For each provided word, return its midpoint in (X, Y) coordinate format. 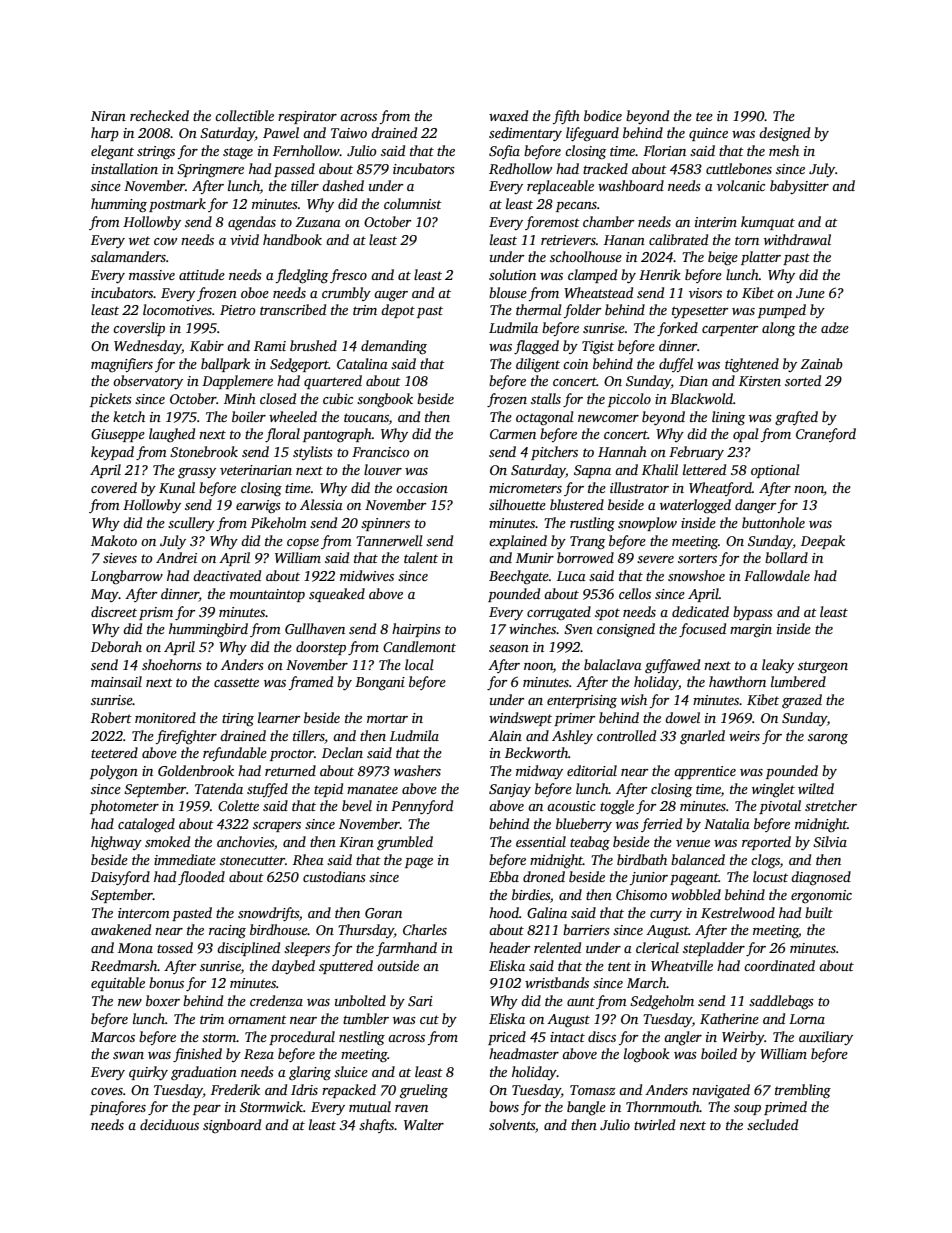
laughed (172, 435)
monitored (165, 717)
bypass (753, 613)
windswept (520, 719)
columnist (413, 203)
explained (518, 542)
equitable (118, 984)
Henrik (660, 274)
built (819, 912)
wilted (816, 788)
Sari (420, 1001)
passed (294, 170)
